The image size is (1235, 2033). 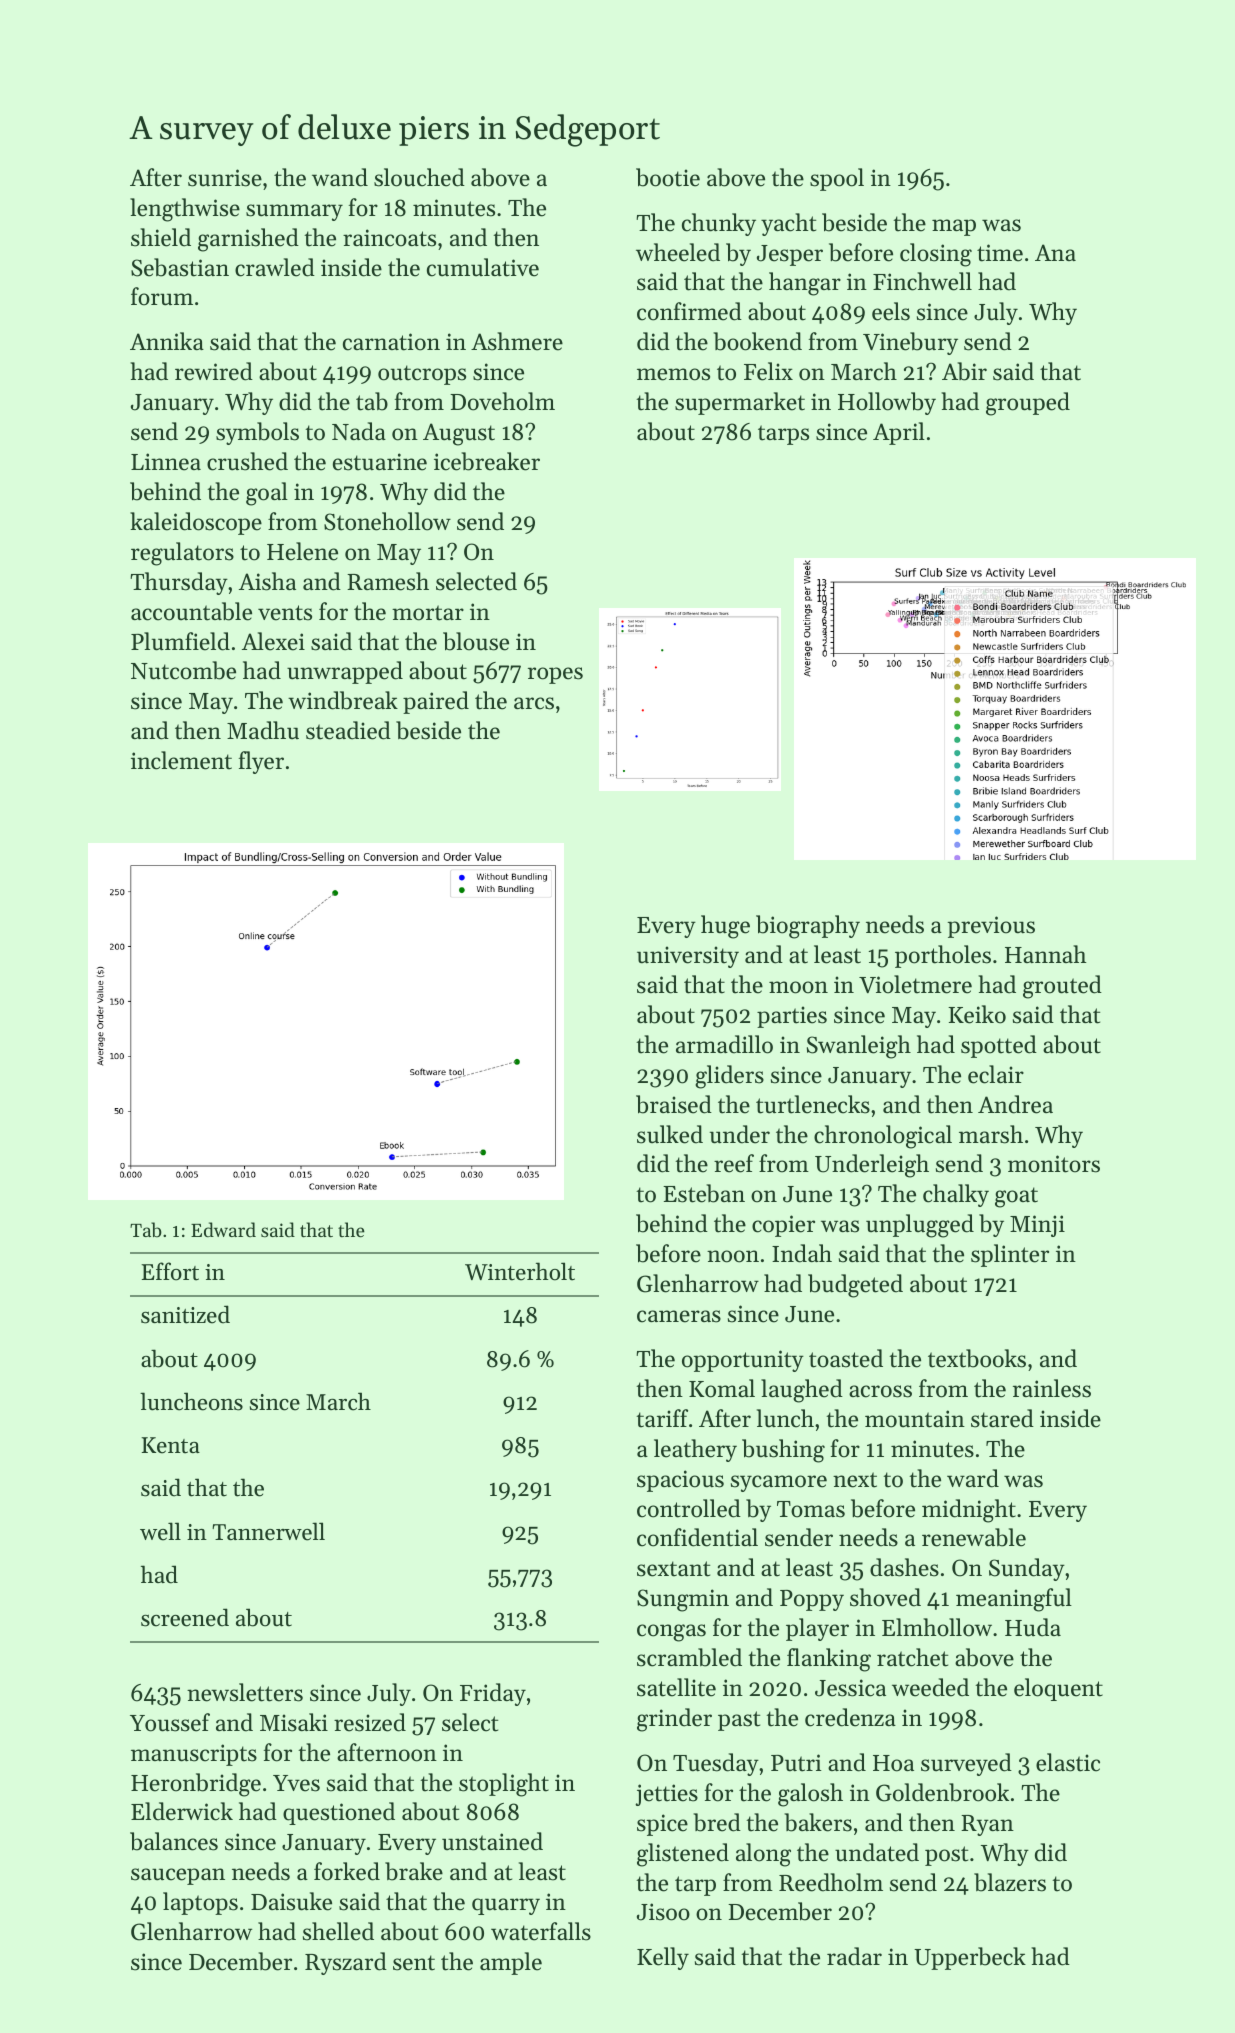 What do you see at coordinates (668, 177) in the screenshot?
I see `bootie` at bounding box center [668, 177].
